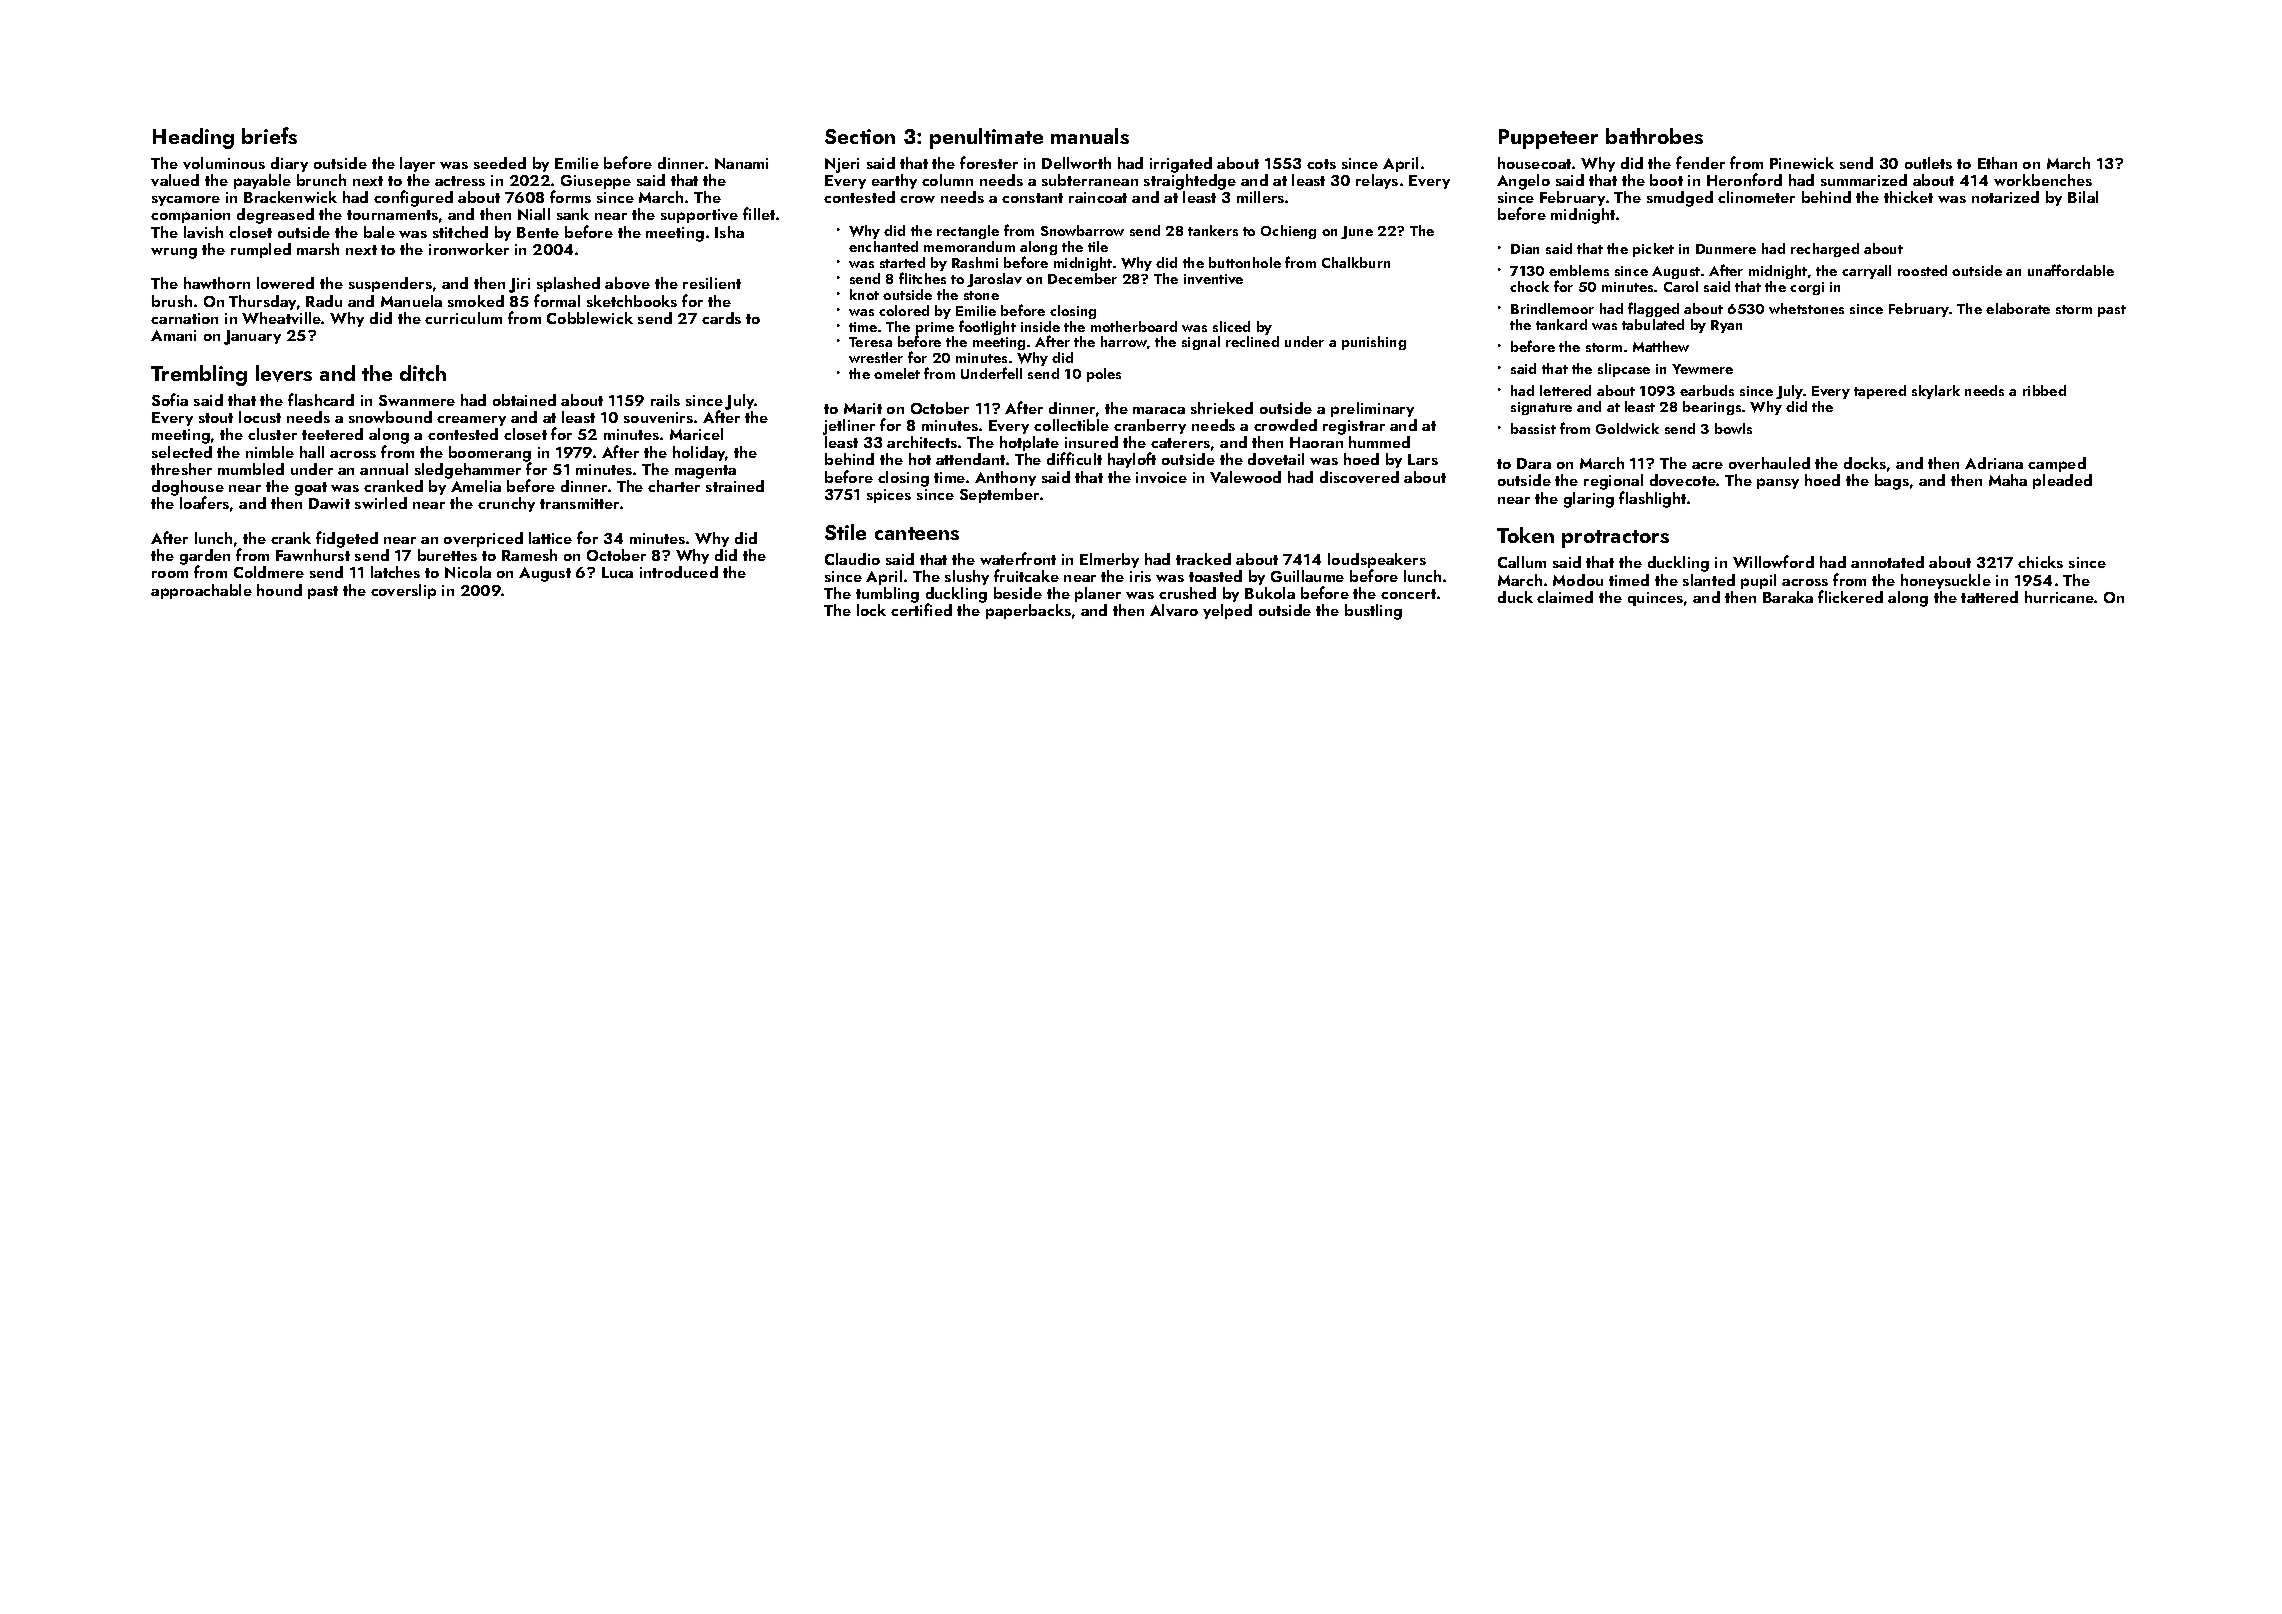 The height and width of the screenshot is (1614, 2282). What do you see at coordinates (2044, 390) in the screenshot?
I see `ribbed` at bounding box center [2044, 390].
